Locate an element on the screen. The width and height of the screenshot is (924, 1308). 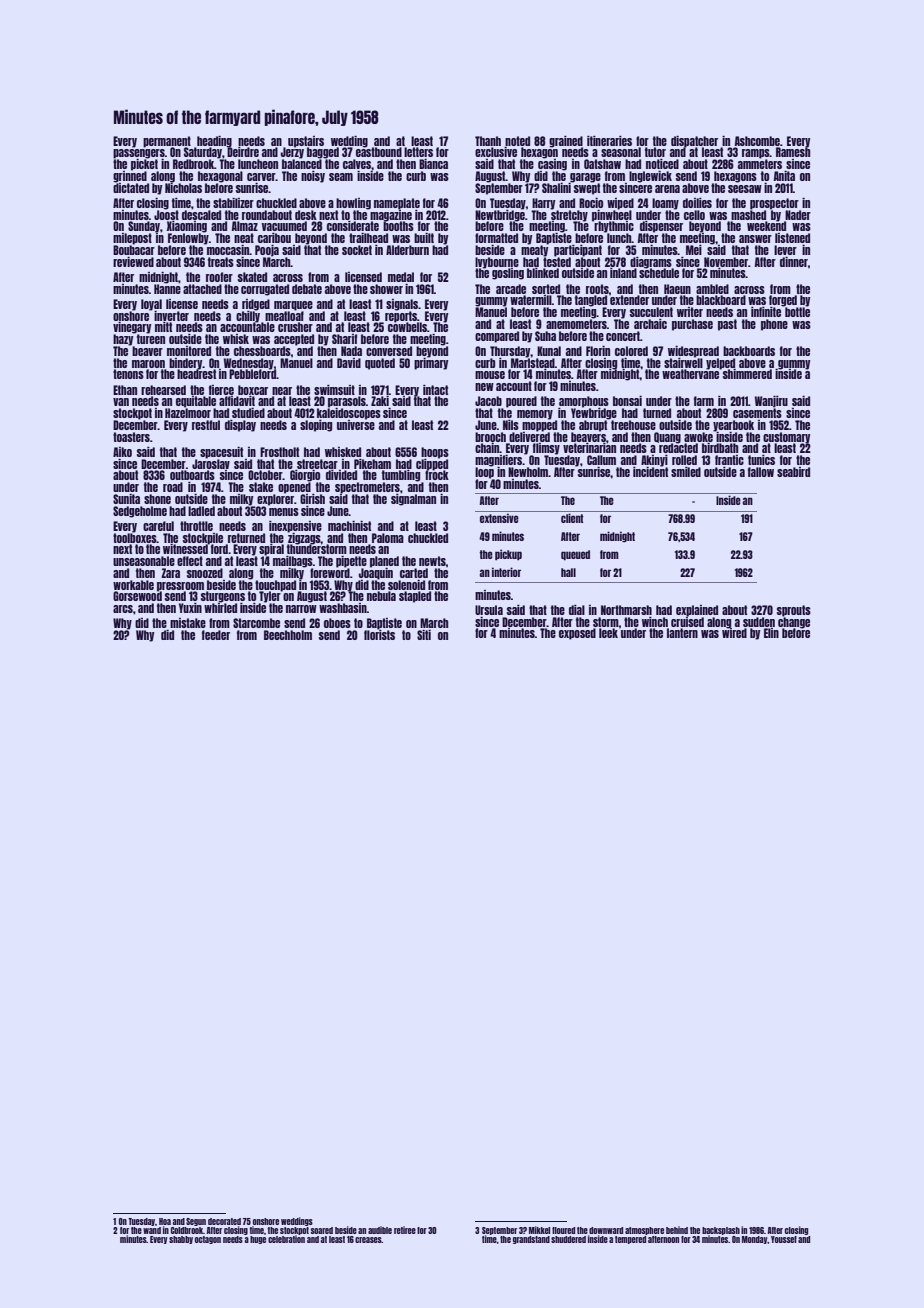
Beechholm is located at coordinates (288, 635).
